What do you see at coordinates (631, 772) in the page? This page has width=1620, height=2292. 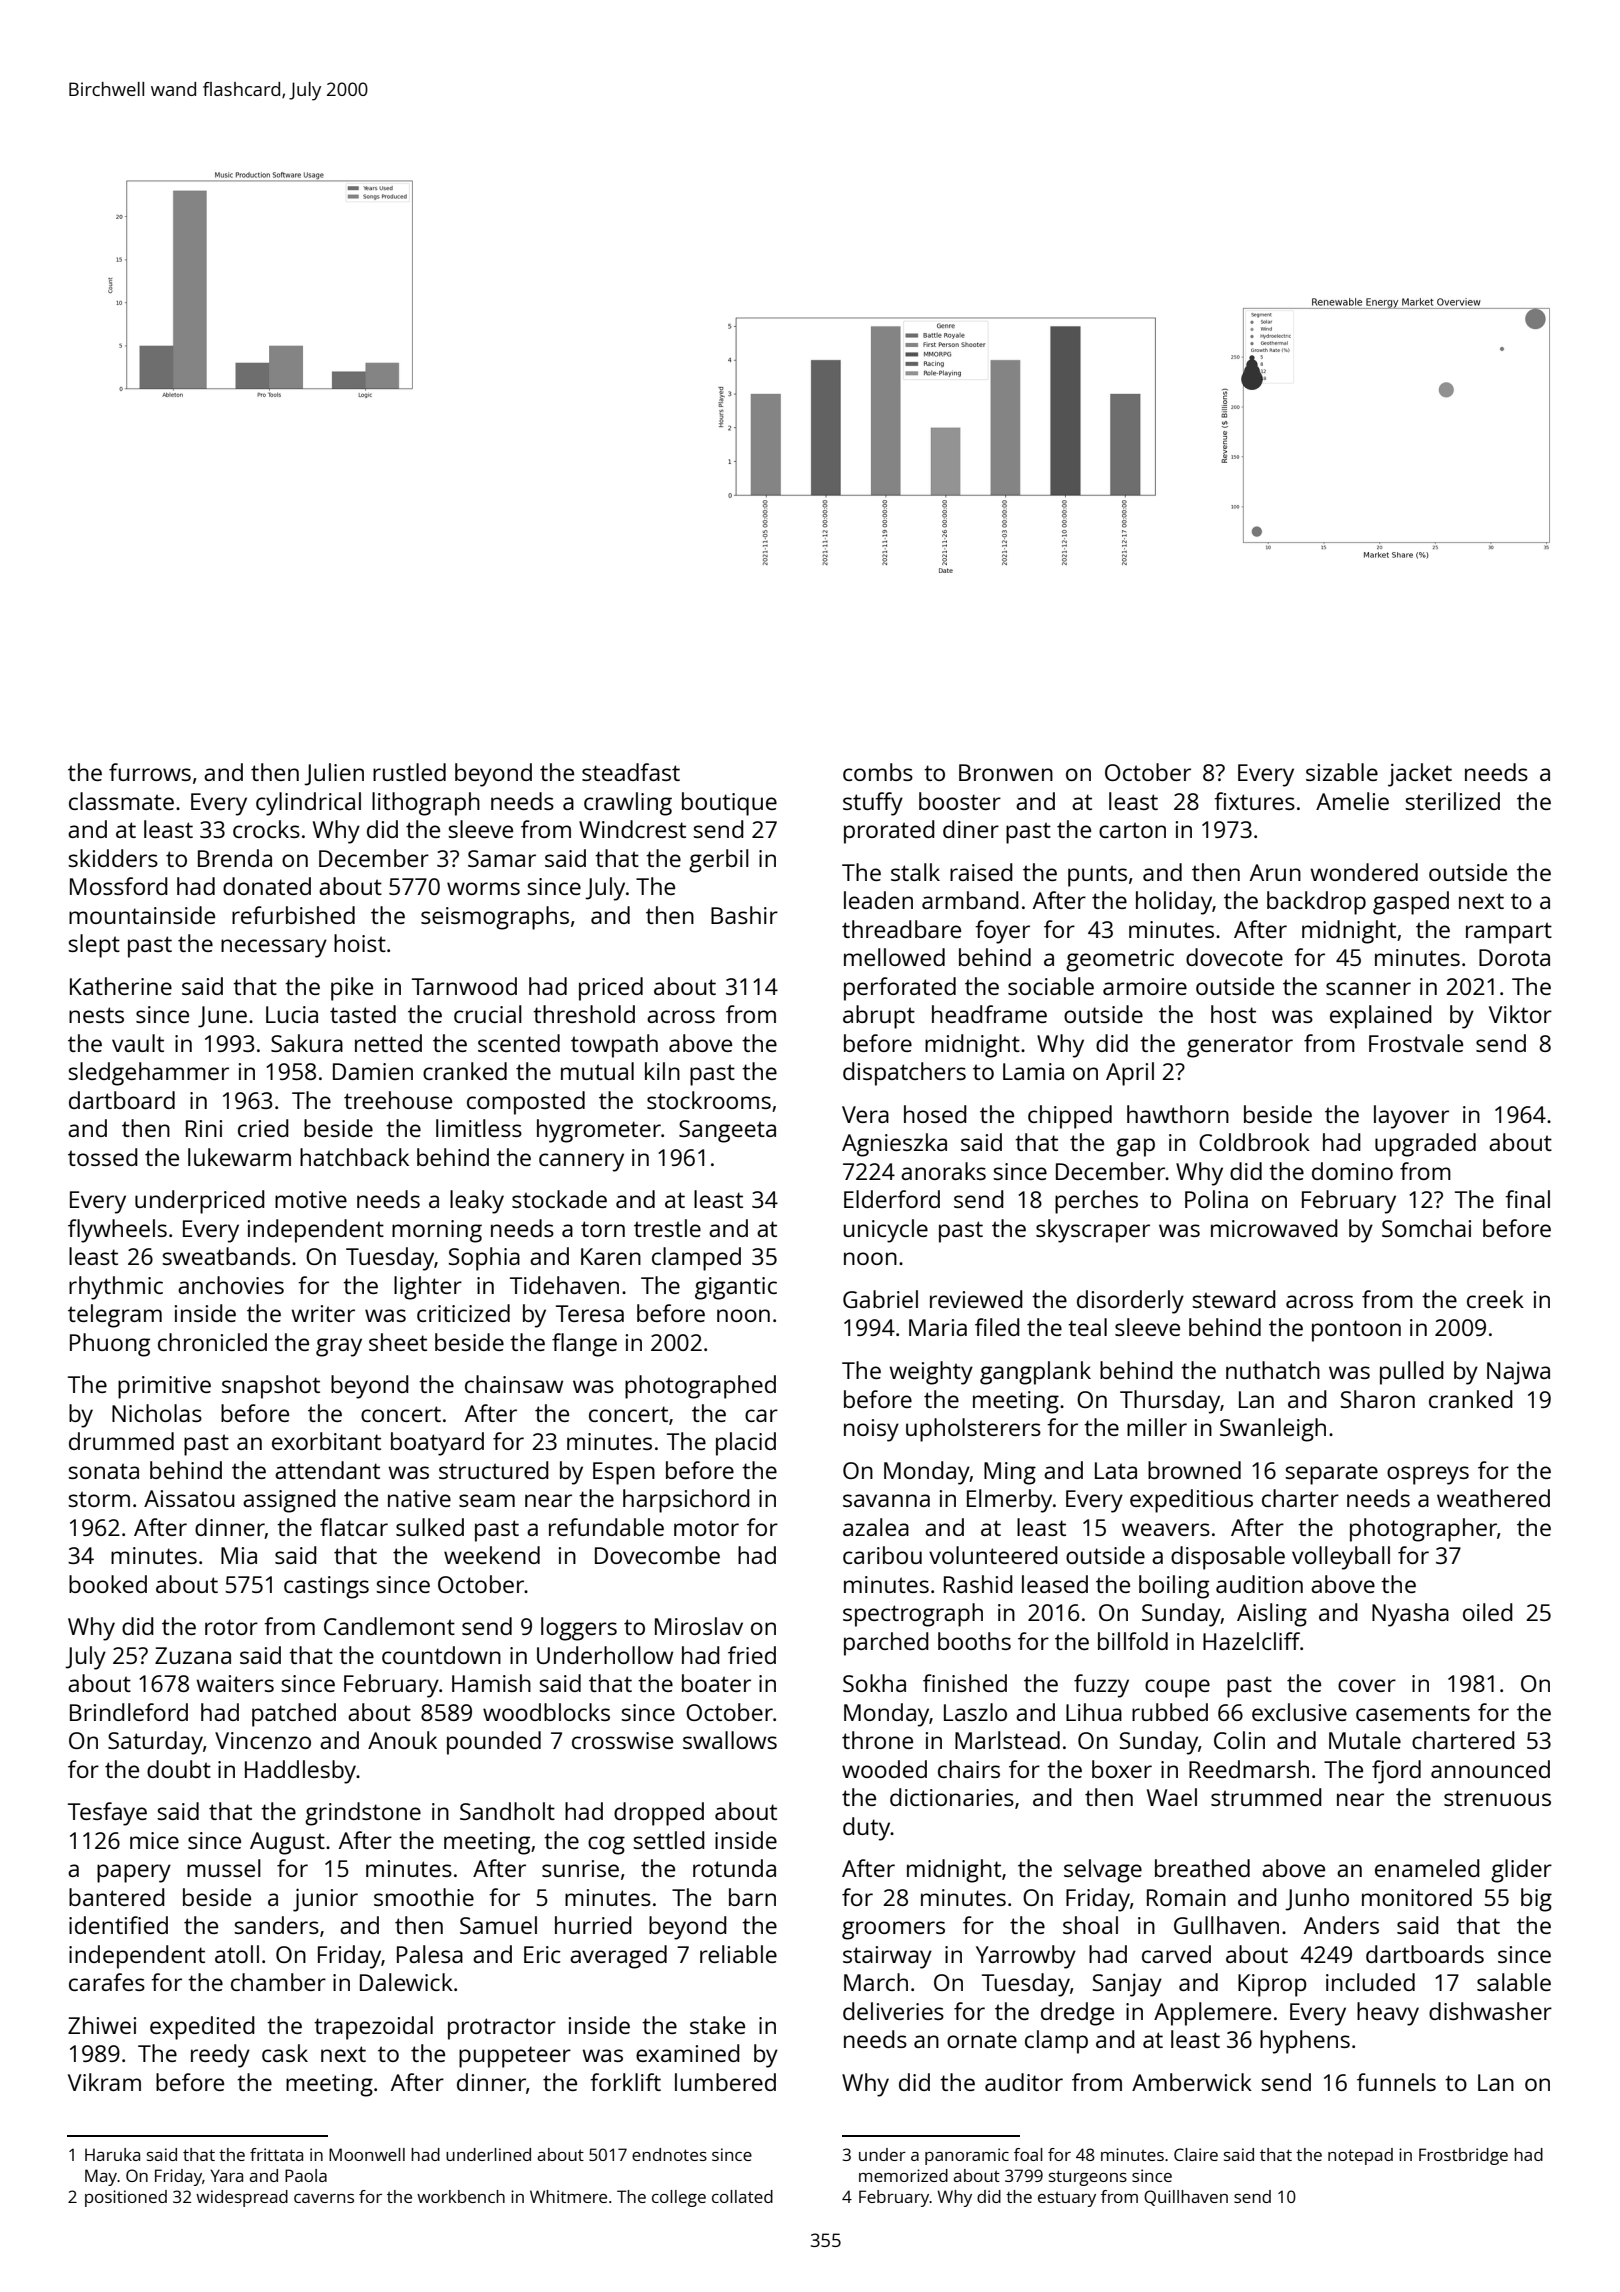 I see `steadfast` at bounding box center [631, 772].
